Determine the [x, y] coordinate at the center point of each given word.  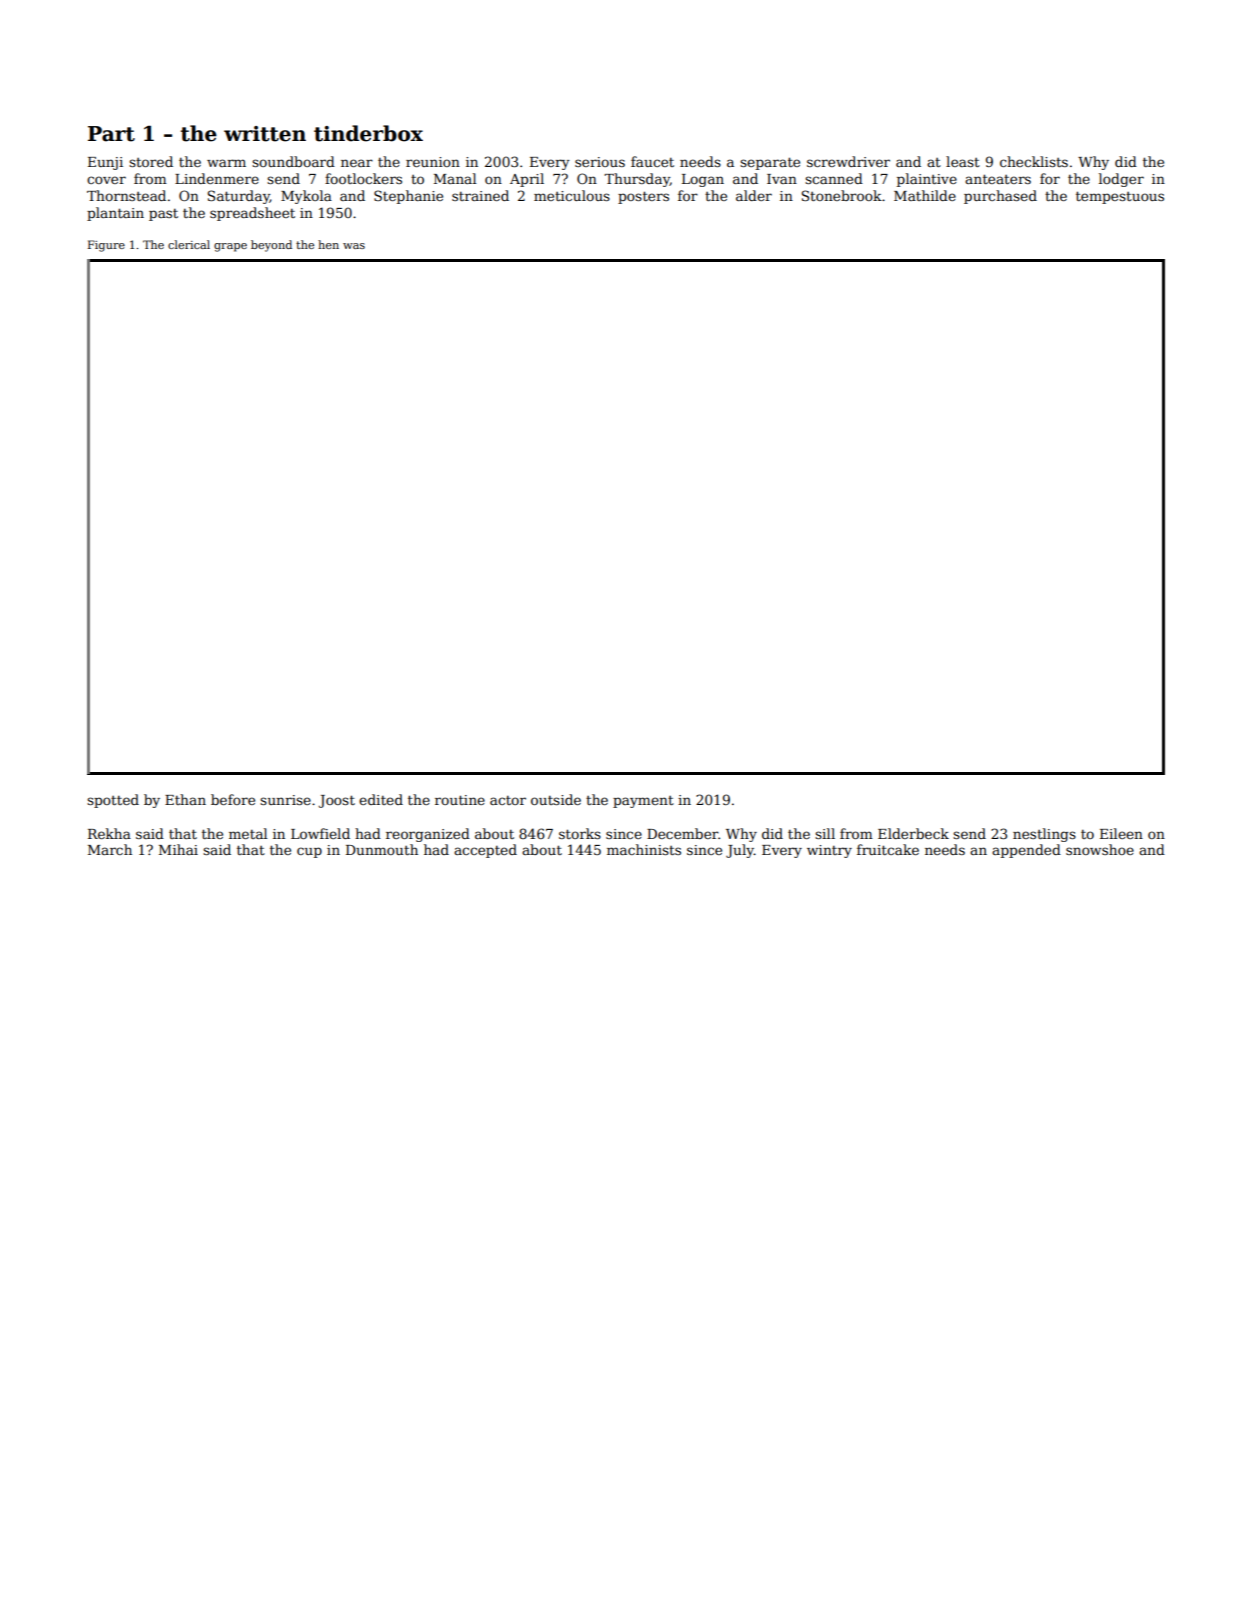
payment [643, 802]
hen [328, 244]
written [265, 134]
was [354, 246]
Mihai [178, 849]
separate [770, 163]
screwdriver [848, 161]
